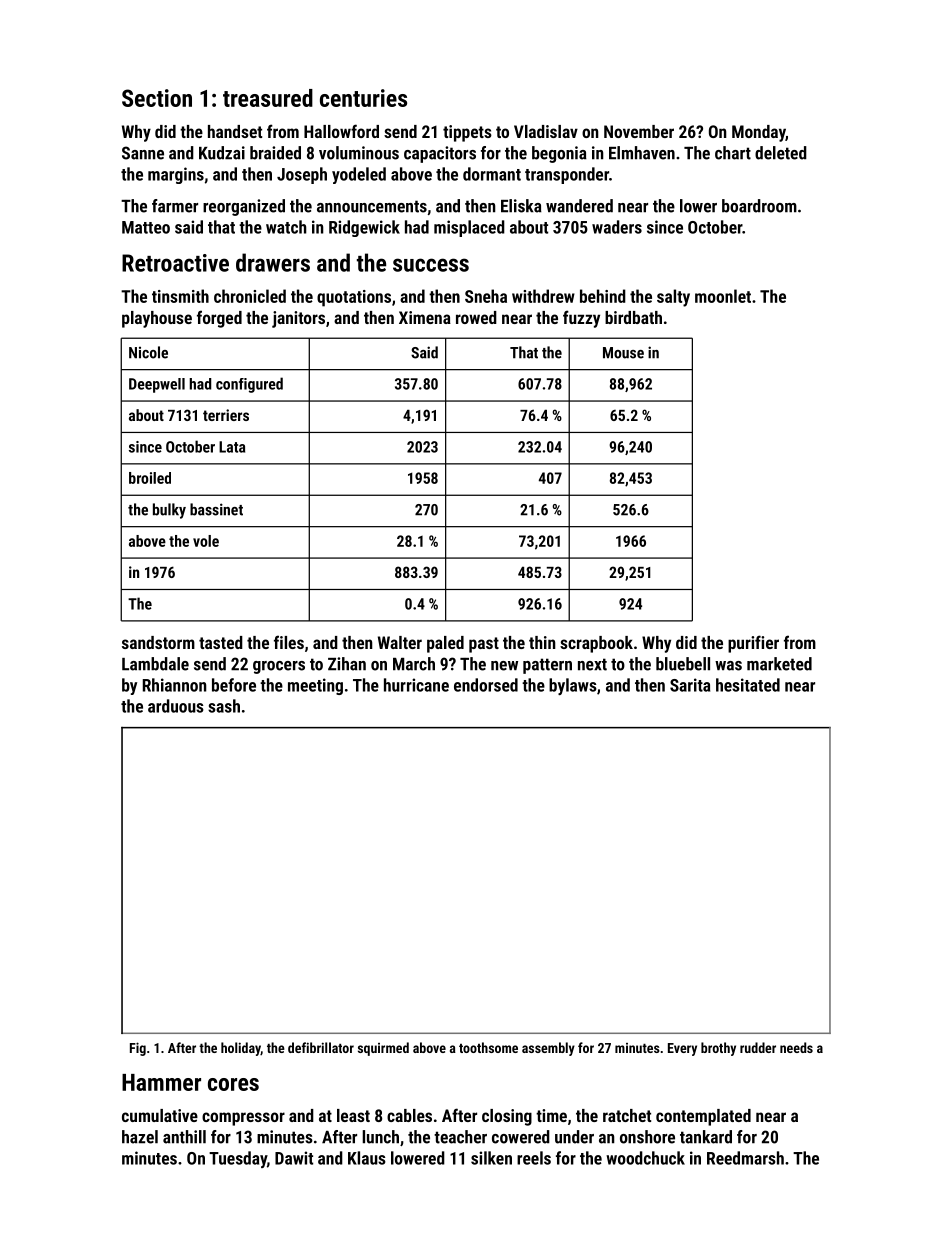 The width and height of the page is (952, 1233). I want to click on moonlet, so click(723, 296).
